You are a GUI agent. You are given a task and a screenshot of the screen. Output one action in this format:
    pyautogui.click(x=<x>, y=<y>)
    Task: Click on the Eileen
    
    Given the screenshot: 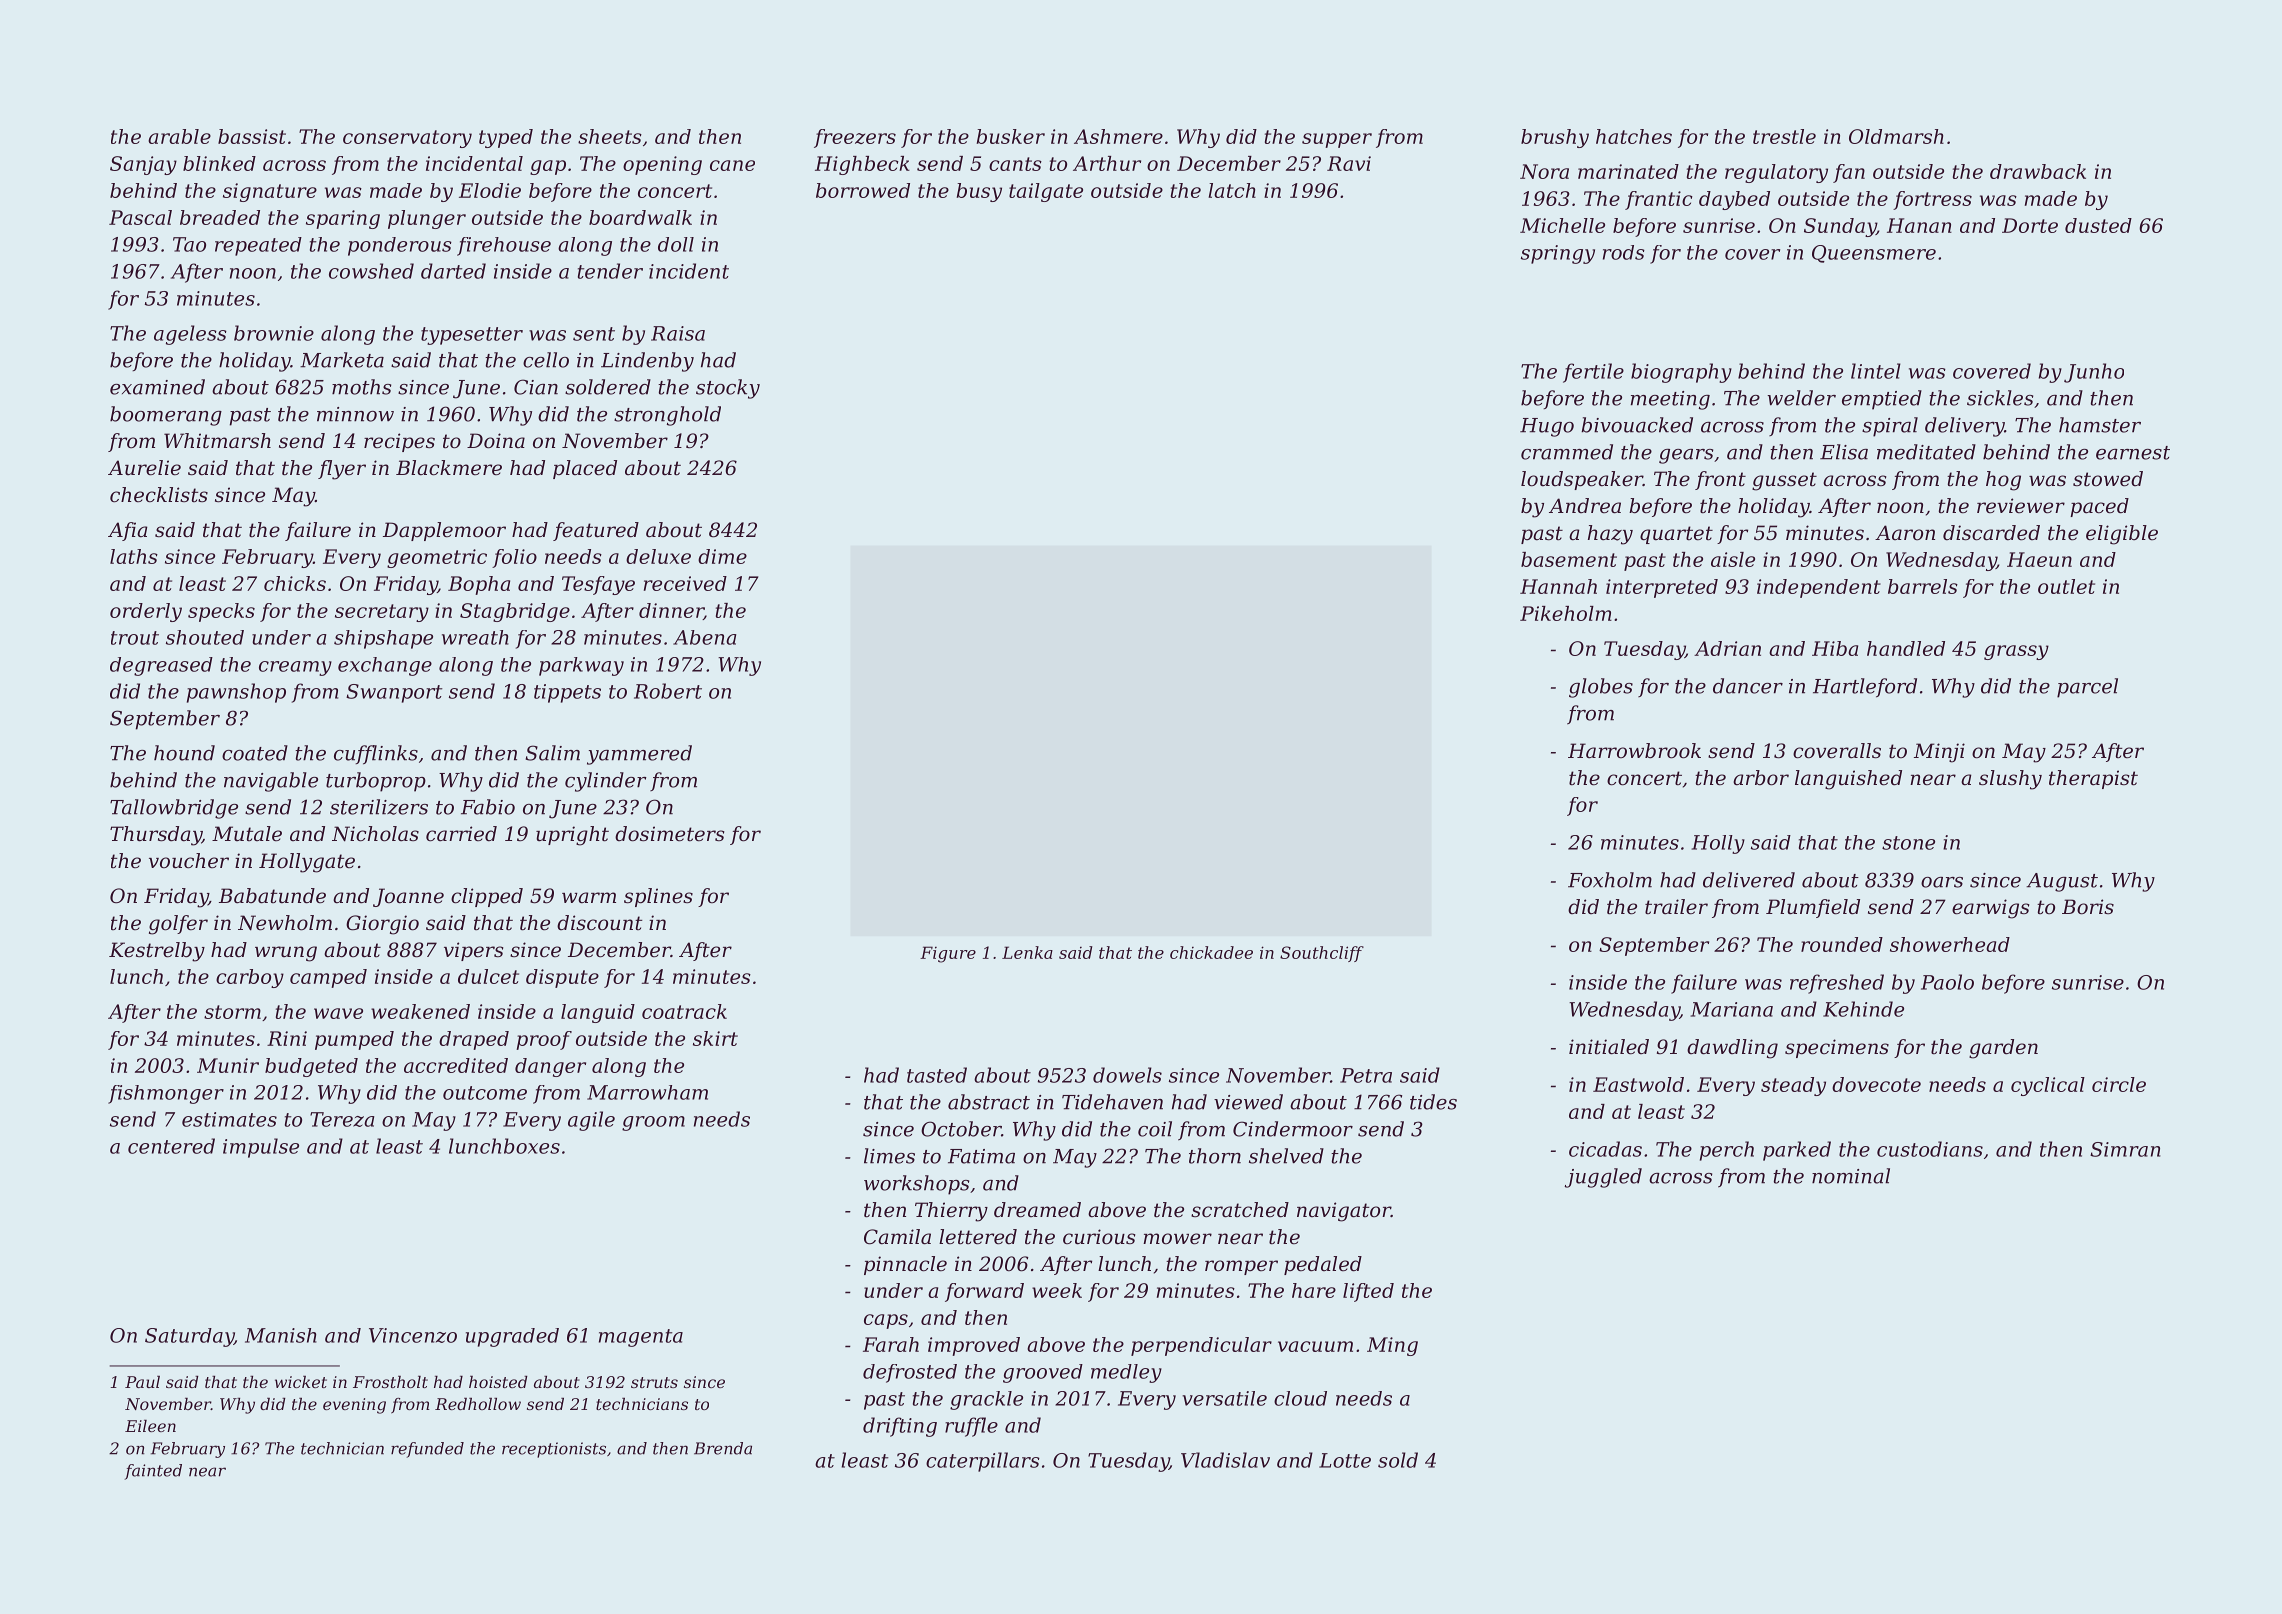 What is the action you would take?
    pyautogui.click(x=150, y=1426)
